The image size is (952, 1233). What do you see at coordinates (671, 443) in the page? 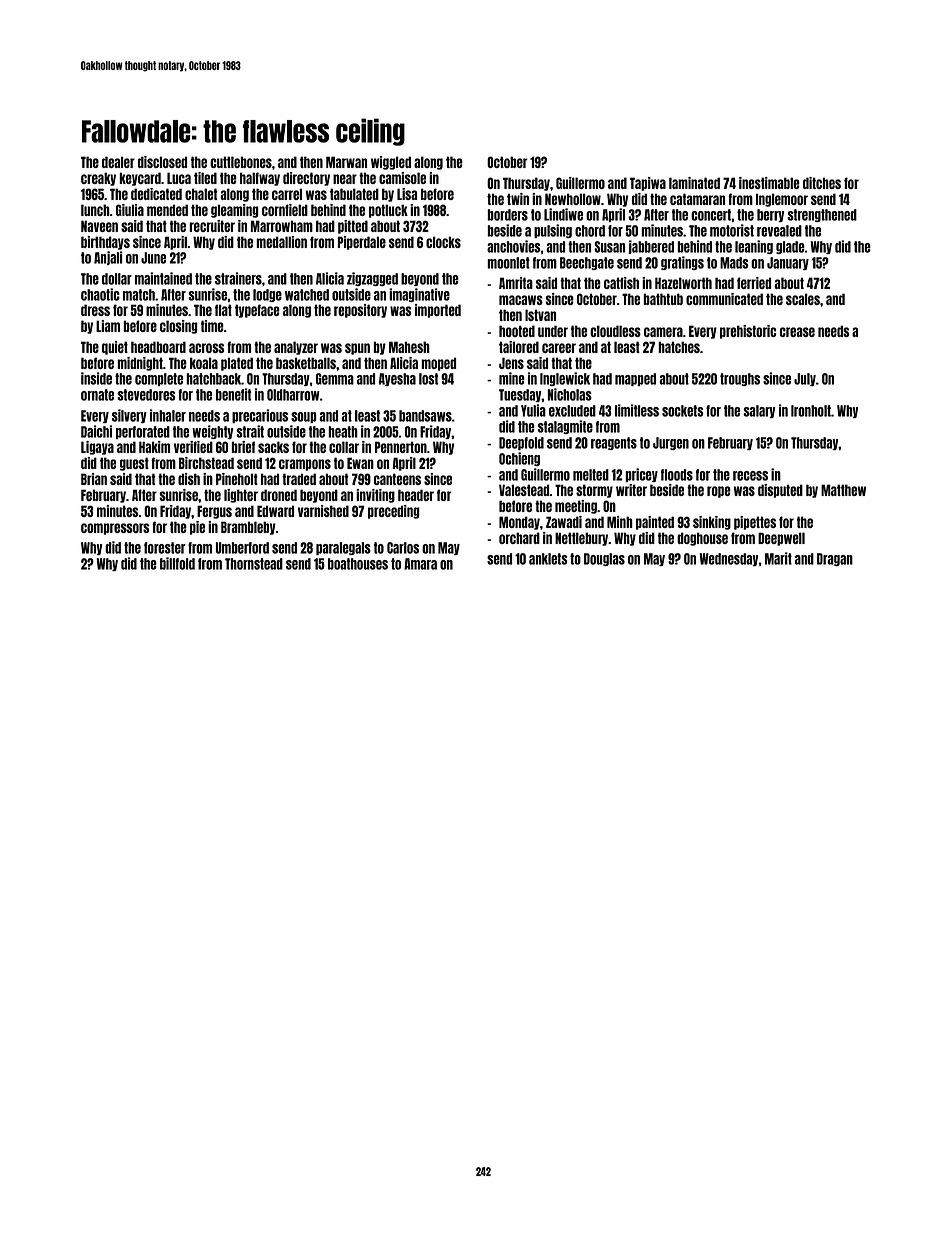
I see `Jurgen` at bounding box center [671, 443].
